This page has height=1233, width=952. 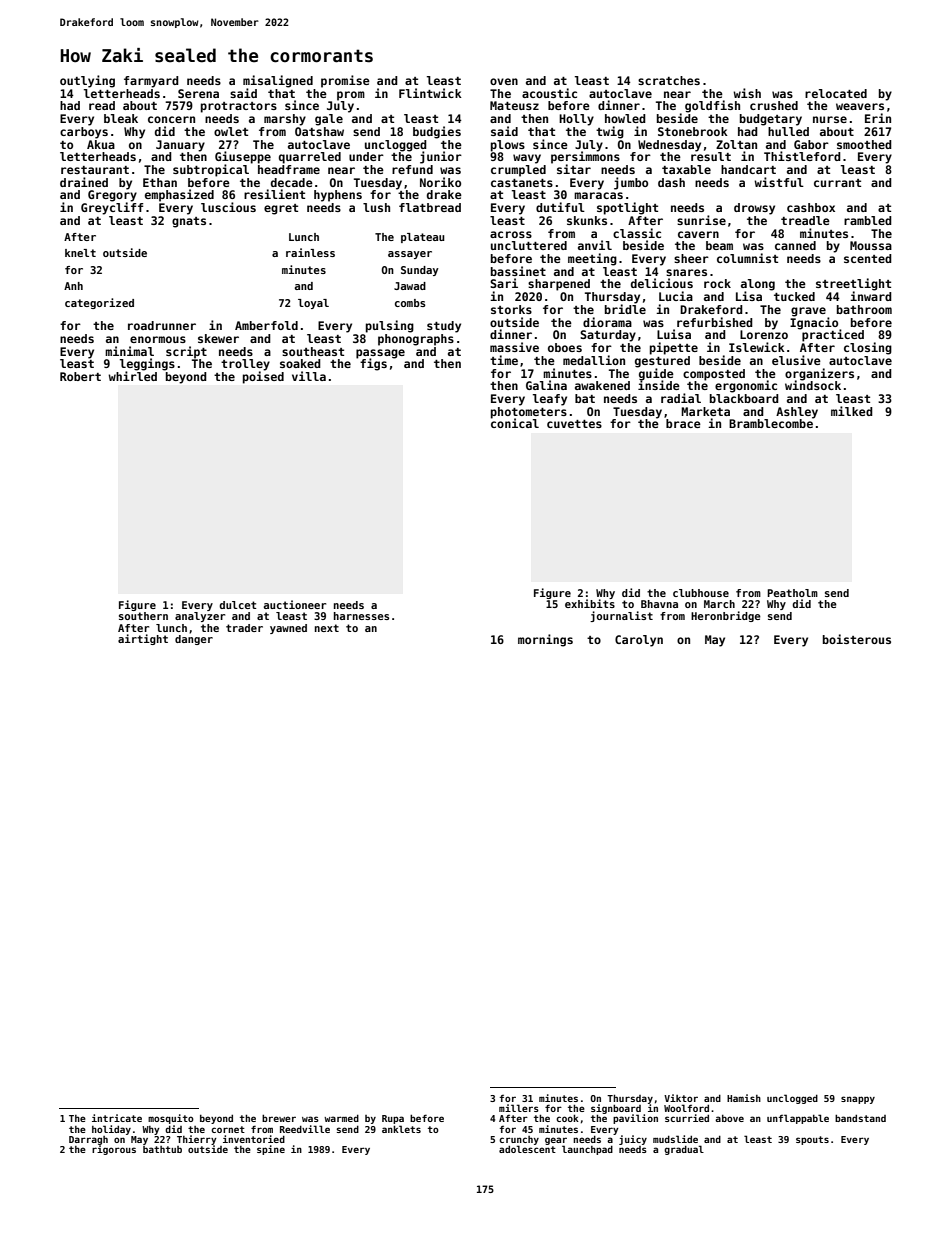 What do you see at coordinates (545, 640) in the page?
I see `mornings` at bounding box center [545, 640].
